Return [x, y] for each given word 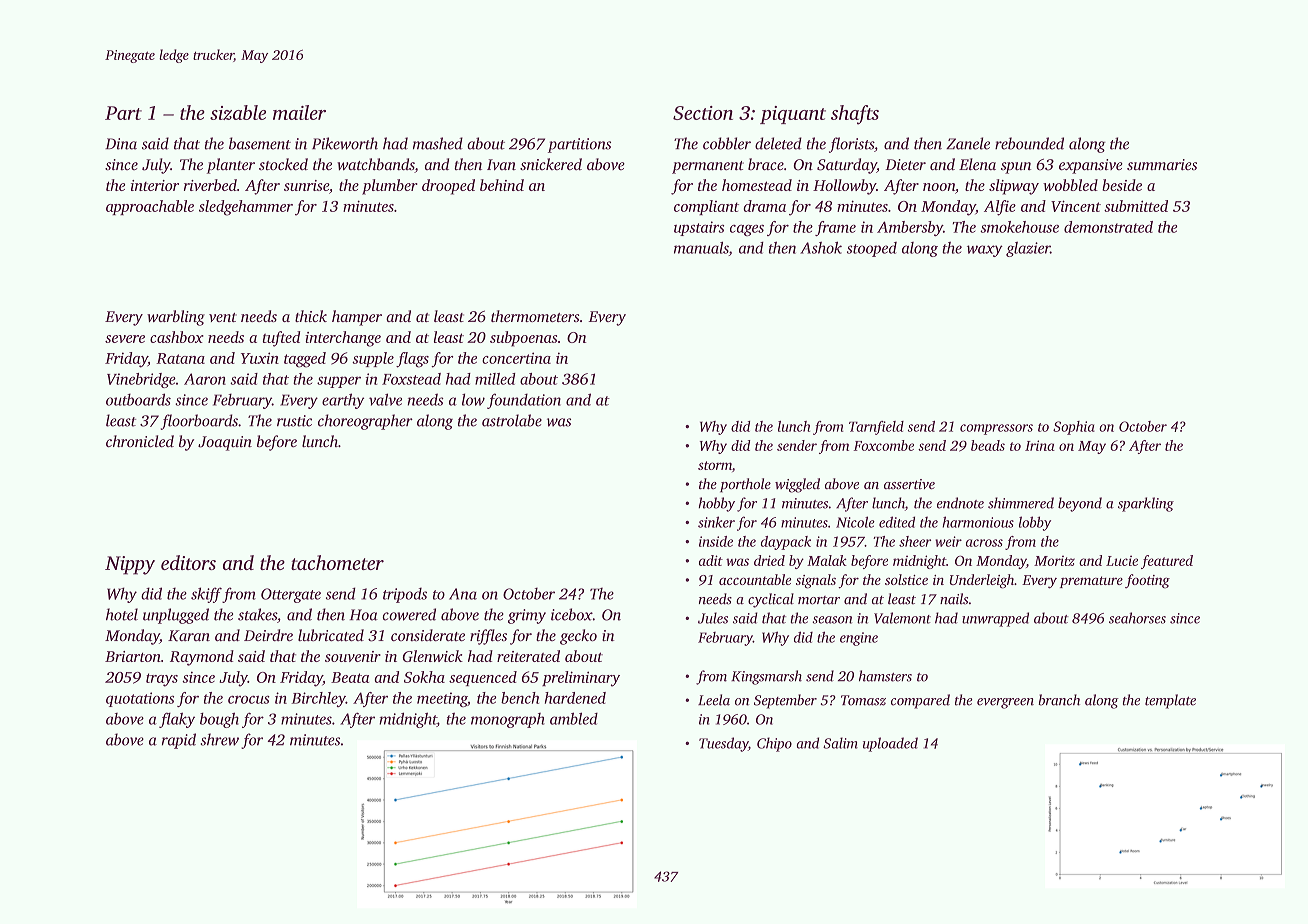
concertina [516, 358]
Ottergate [291, 595]
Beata [350, 677]
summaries [1162, 165]
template [1170, 701]
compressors [996, 429]
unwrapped [995, 619]
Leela [714, 700]
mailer [299, 112]
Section [703, 113]
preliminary [581, 679]
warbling [176, 318]
